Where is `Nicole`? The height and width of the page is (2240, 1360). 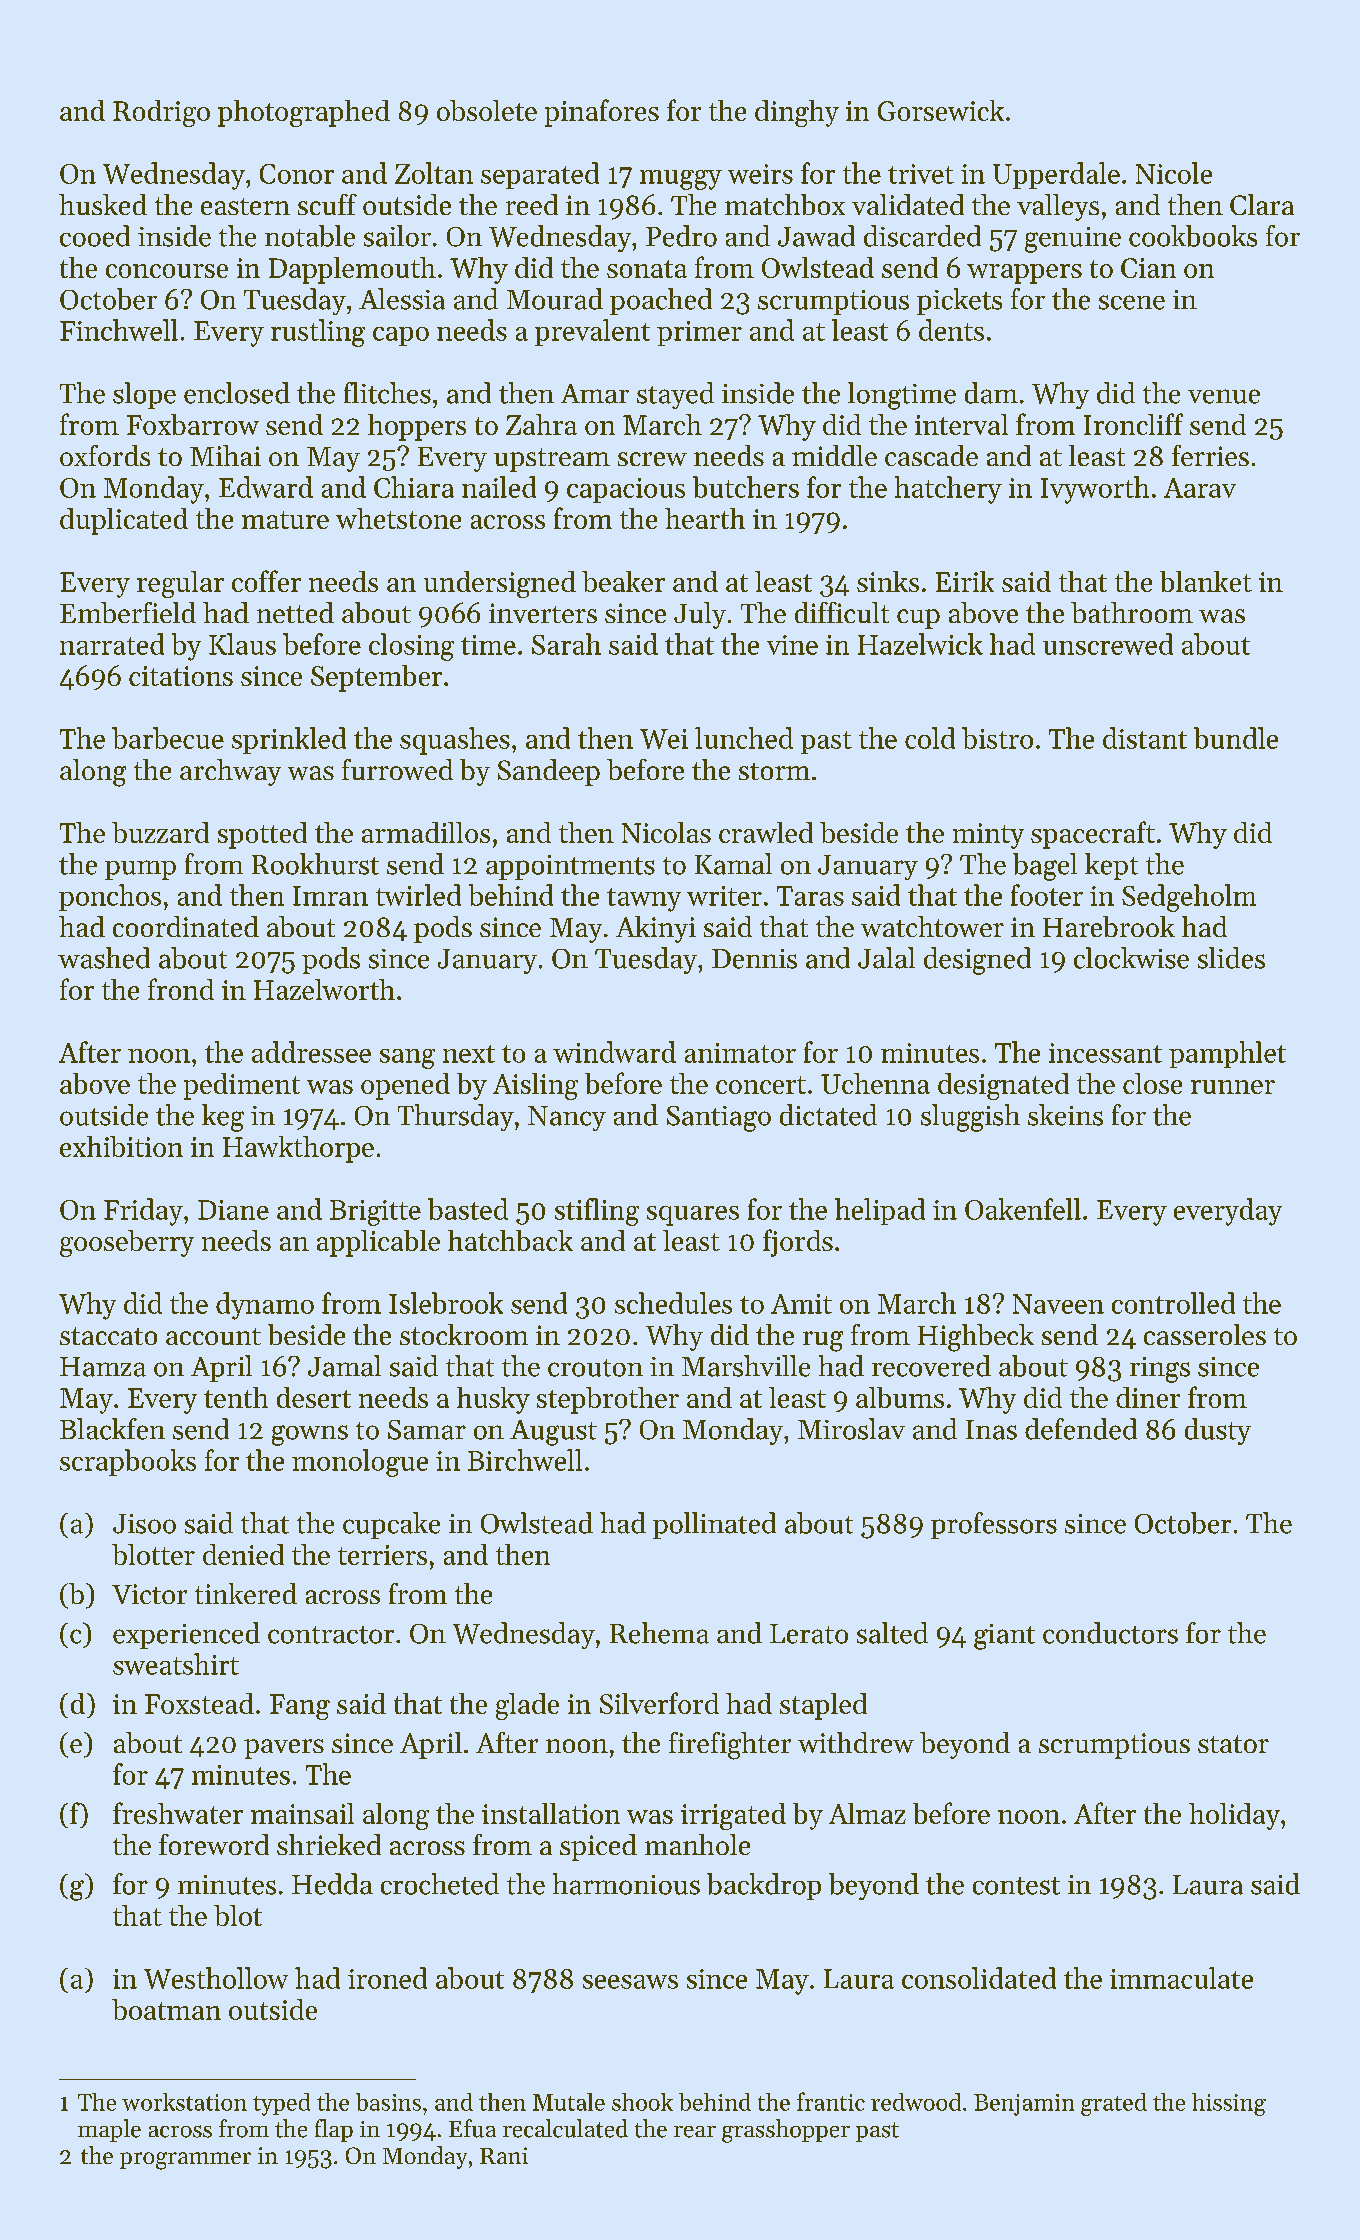
Nicole is located at coordinates (1174, 173).
